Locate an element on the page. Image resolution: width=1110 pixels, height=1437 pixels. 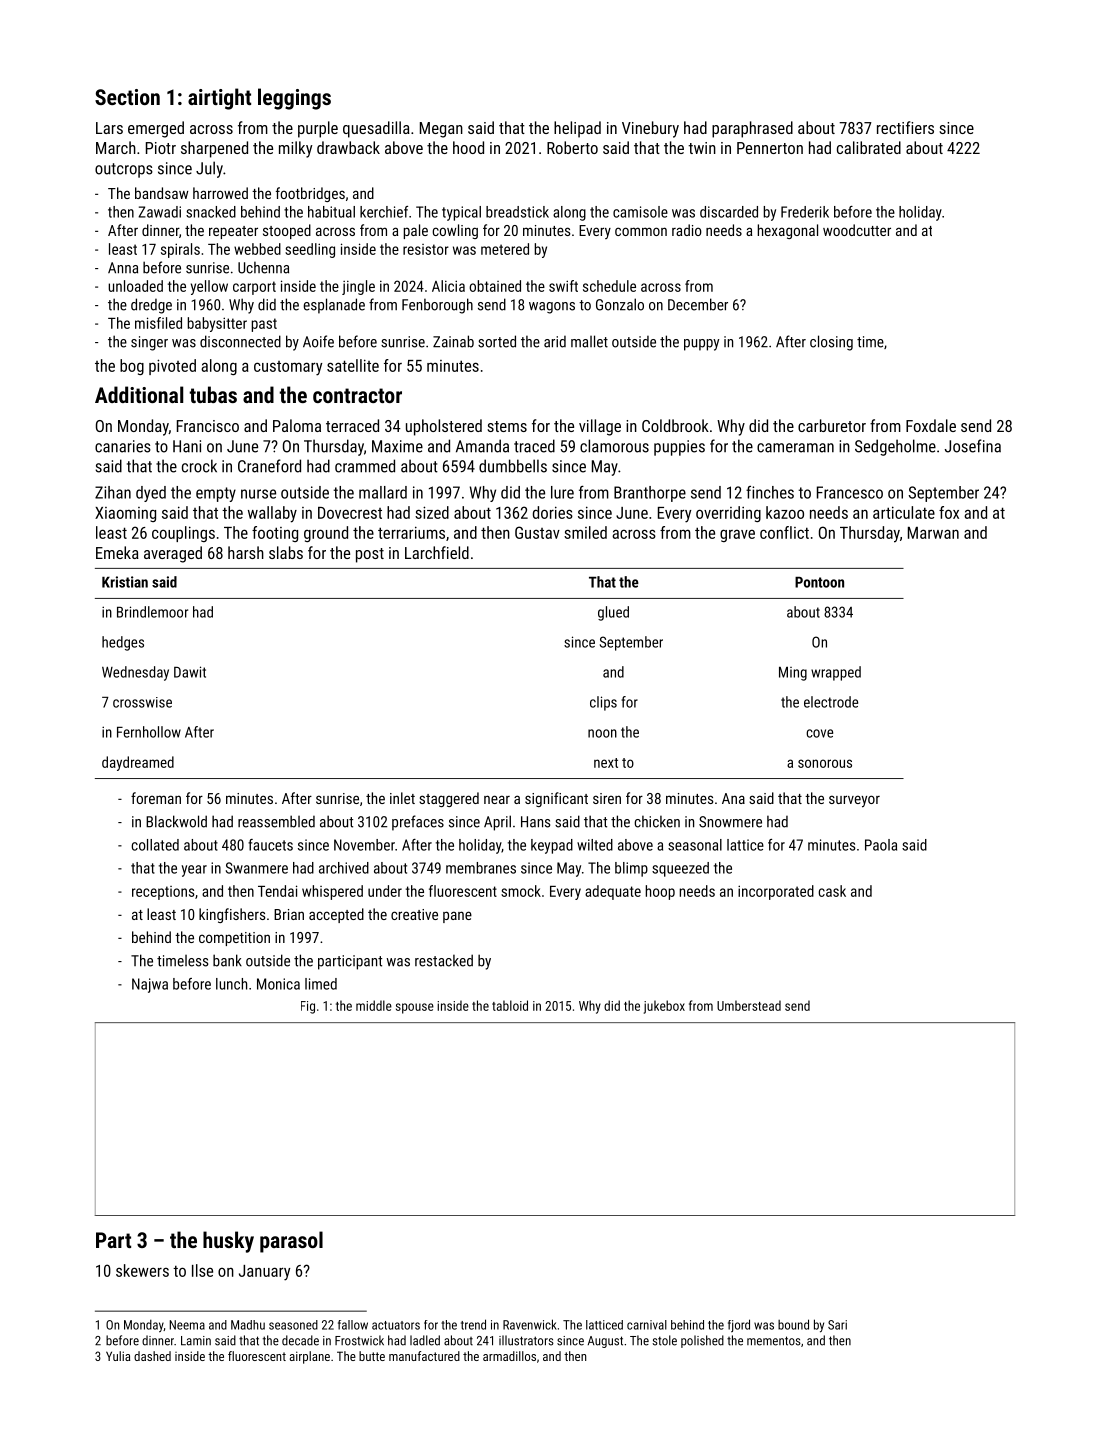
jukebox is located at coordinates (664, 1007).
